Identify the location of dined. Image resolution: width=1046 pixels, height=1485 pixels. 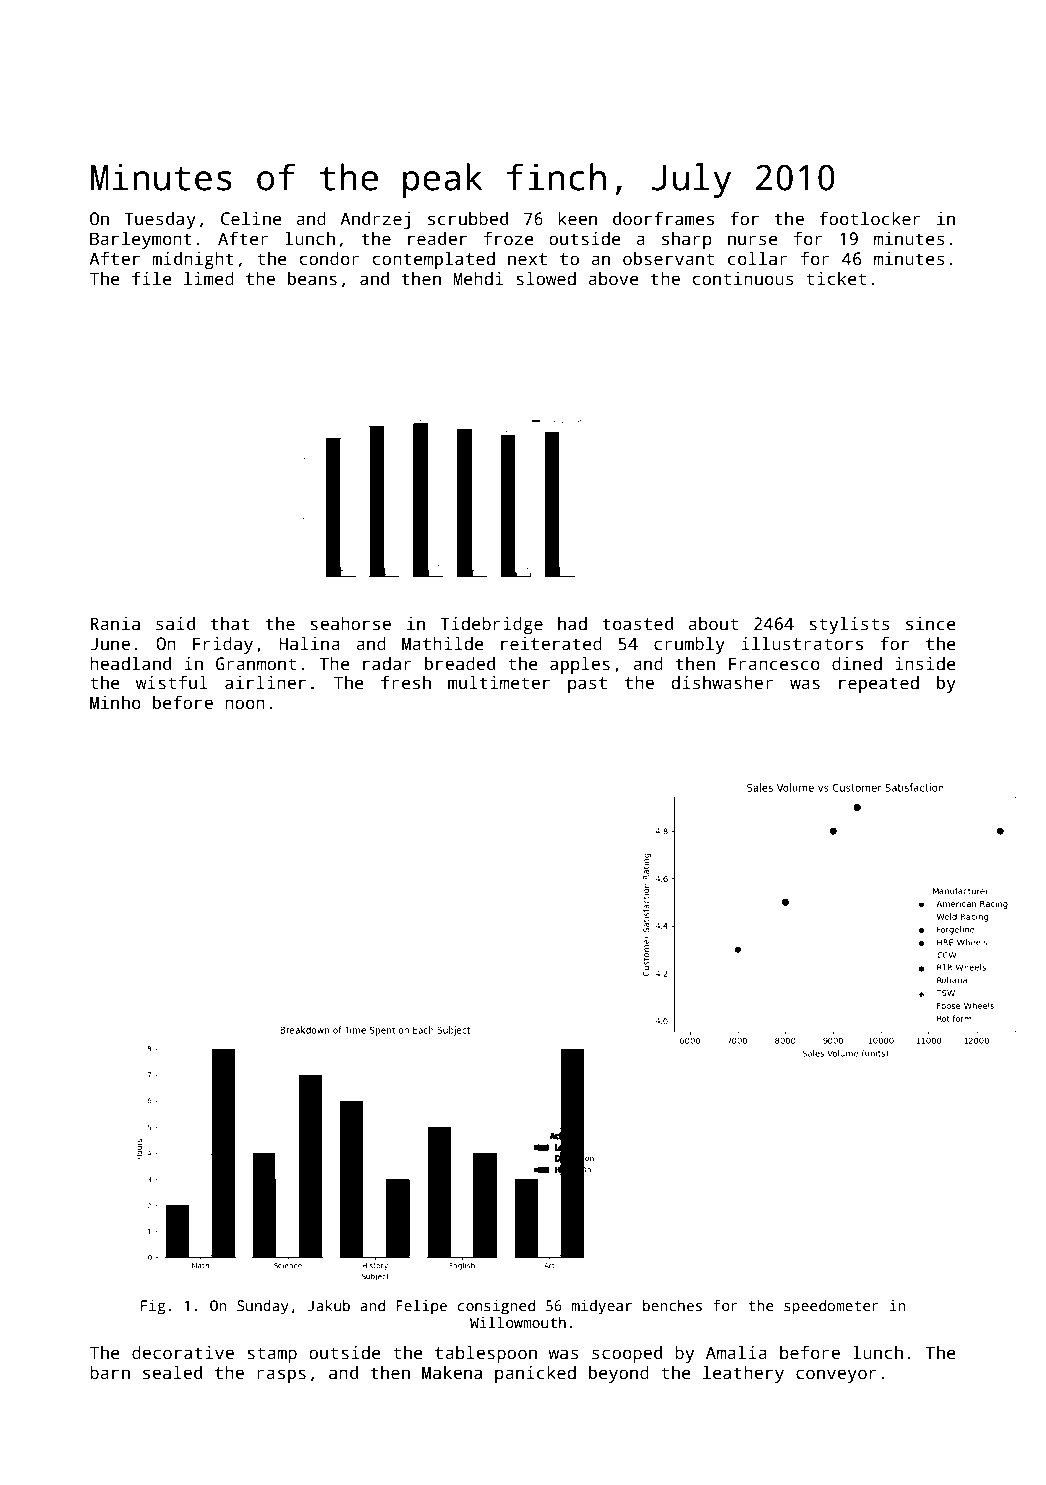
(857, 664).
